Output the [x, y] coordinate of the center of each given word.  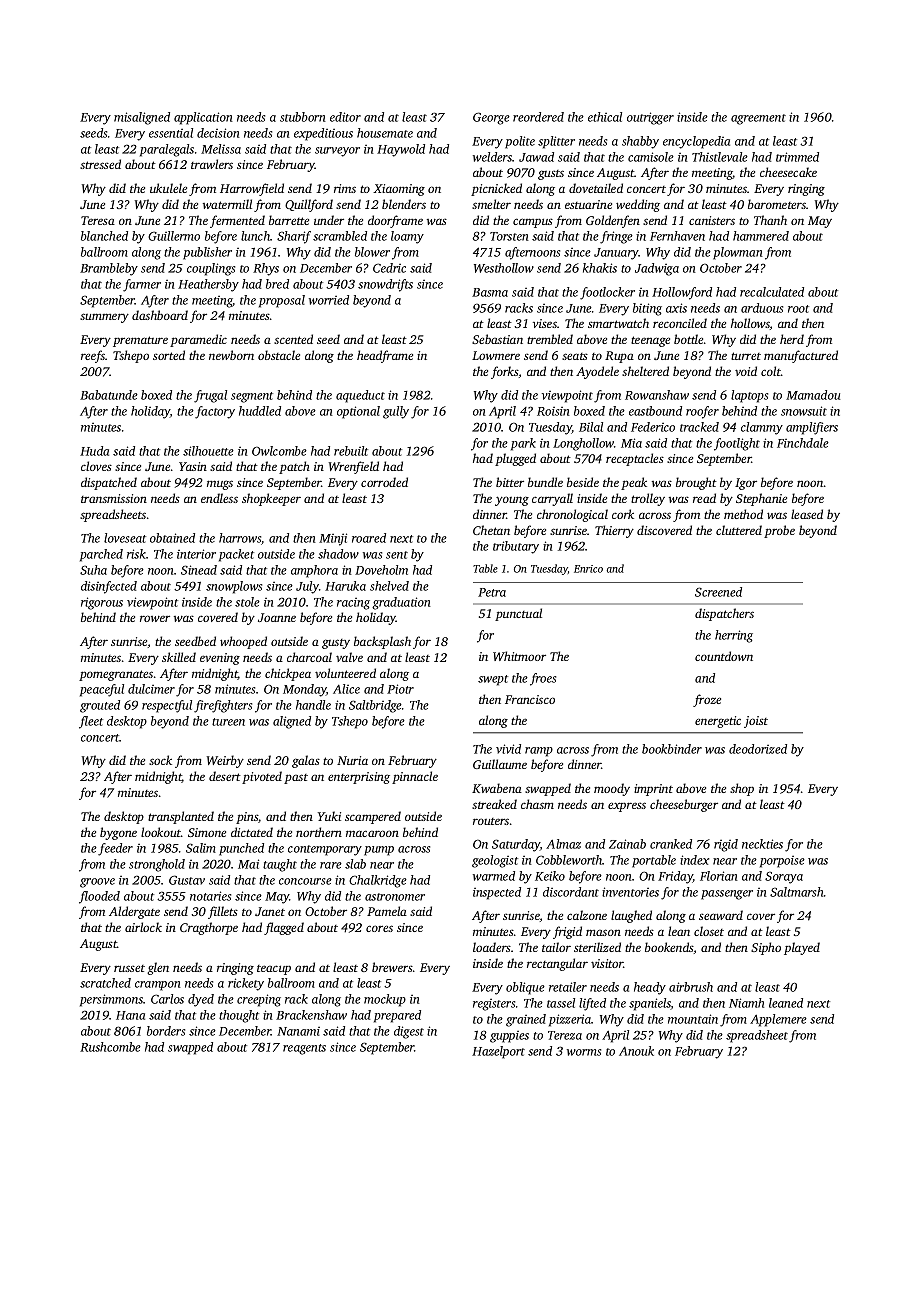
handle [313, 705]
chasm [537, 804]
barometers [777, 204]
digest [409, 1032]
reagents [304, 1049]
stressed [100, 164]
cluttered [739, 530]
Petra [492, 592]
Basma [490, 292]
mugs [220, 485]
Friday [675, 877]
